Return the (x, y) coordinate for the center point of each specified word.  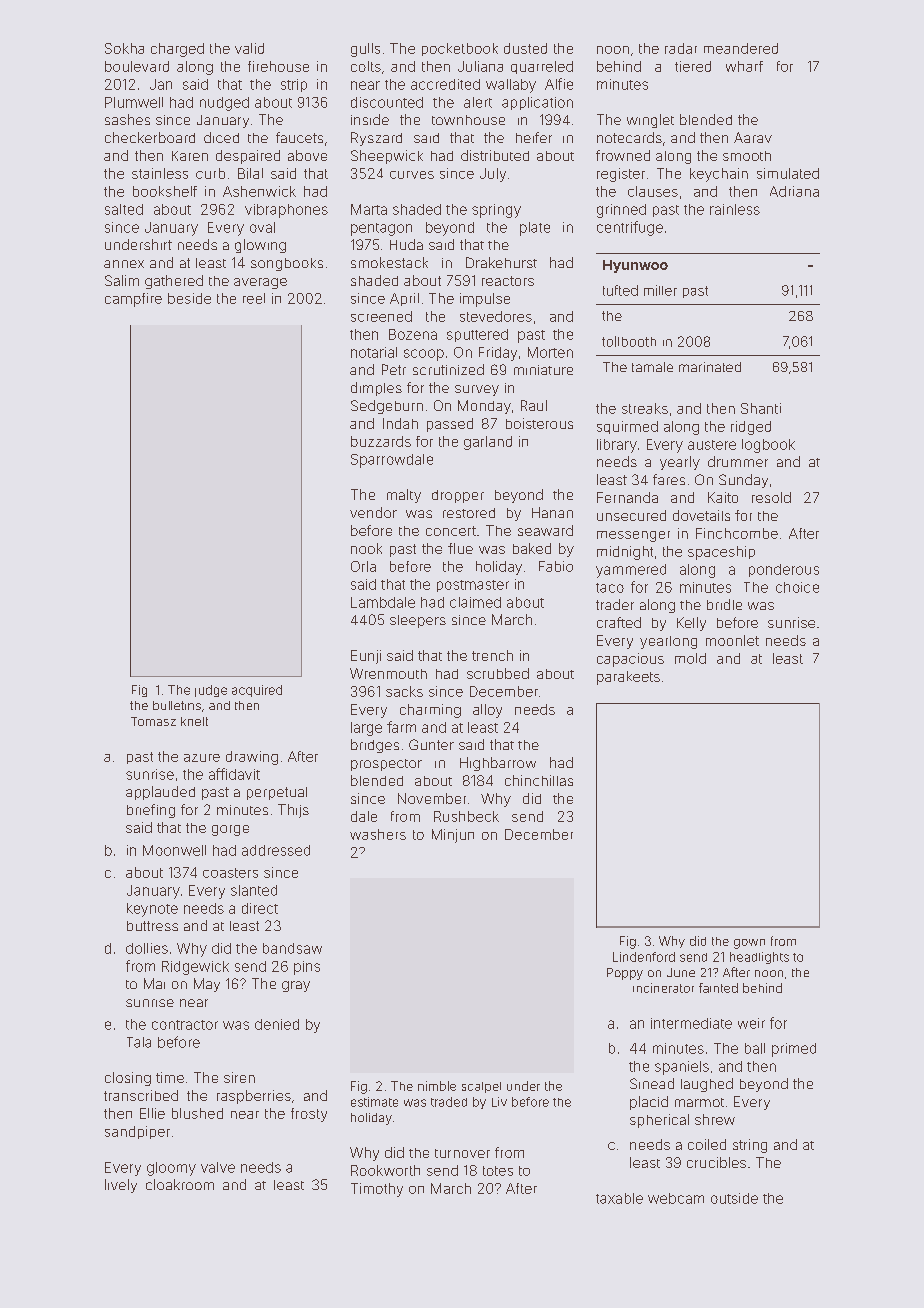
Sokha (124, 48)
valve (218, 1167)
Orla (363, 566)
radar (681, 48)
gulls (365, 50)
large (366, 729)
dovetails (701, 515)
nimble (437, 1086)
